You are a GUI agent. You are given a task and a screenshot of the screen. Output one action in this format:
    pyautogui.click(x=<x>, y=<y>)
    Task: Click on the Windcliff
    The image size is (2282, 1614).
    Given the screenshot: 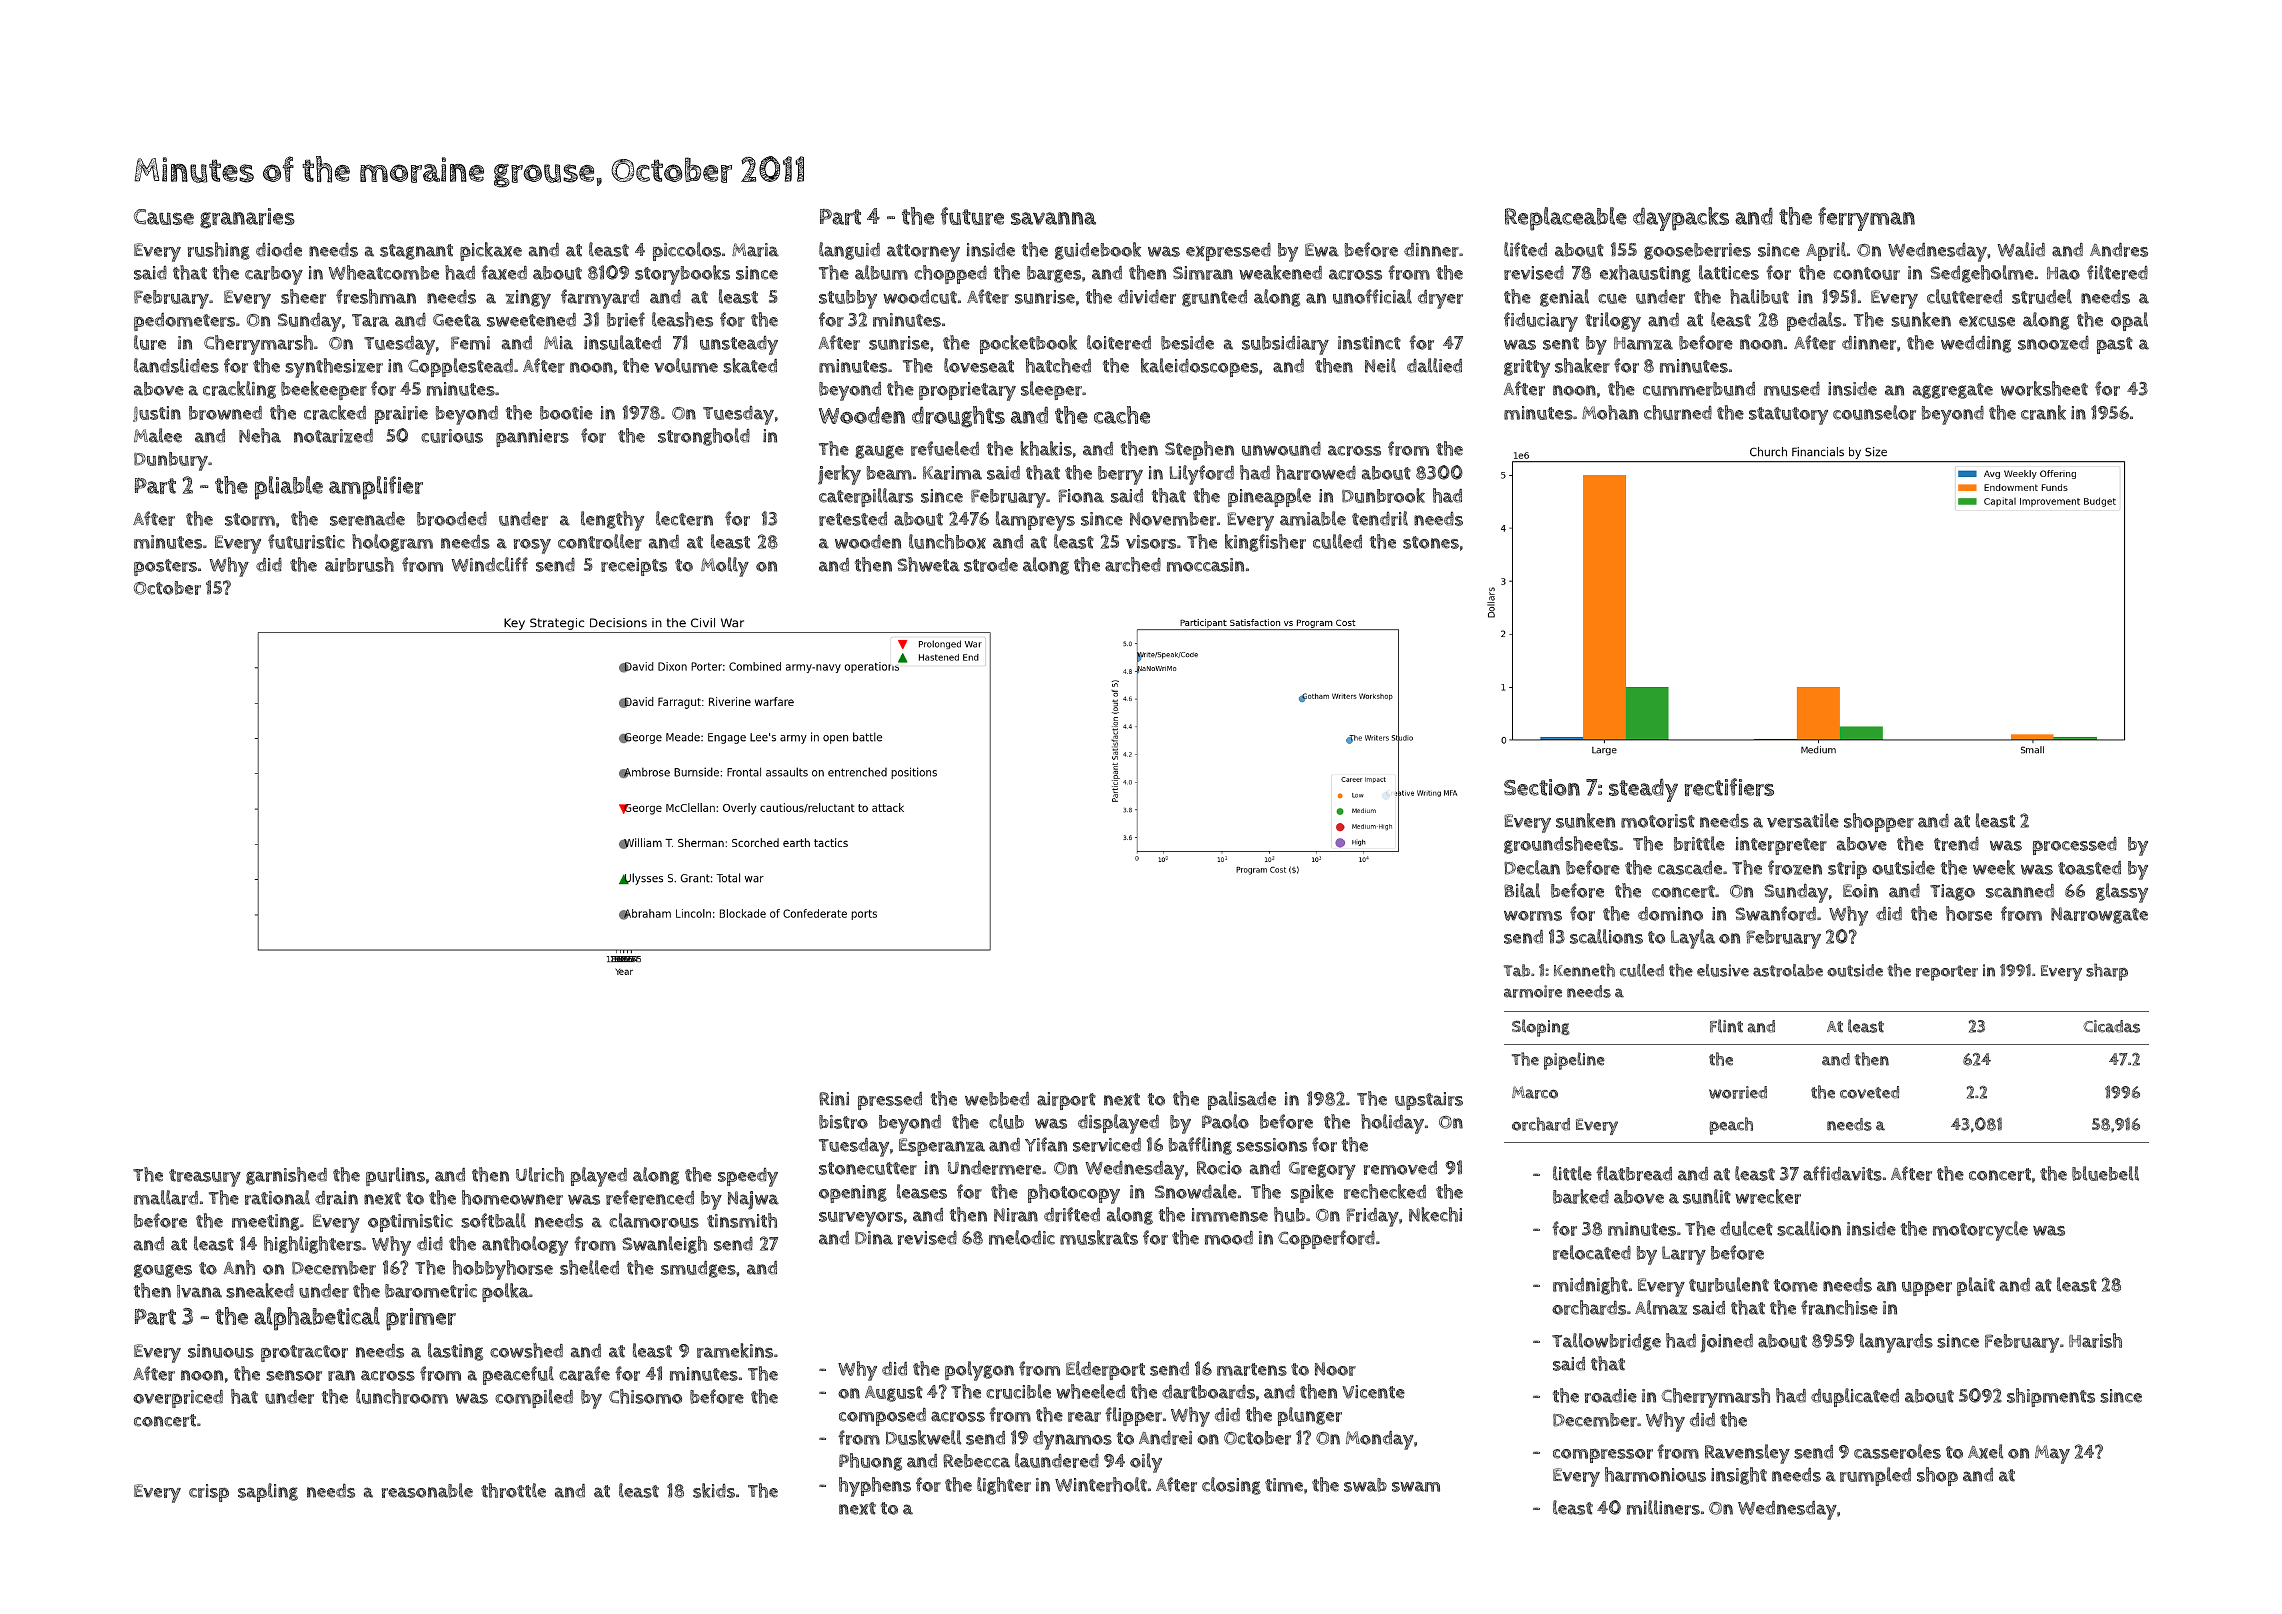 What is the action you would take?
    pyautogui.click(x=490, y=564)
